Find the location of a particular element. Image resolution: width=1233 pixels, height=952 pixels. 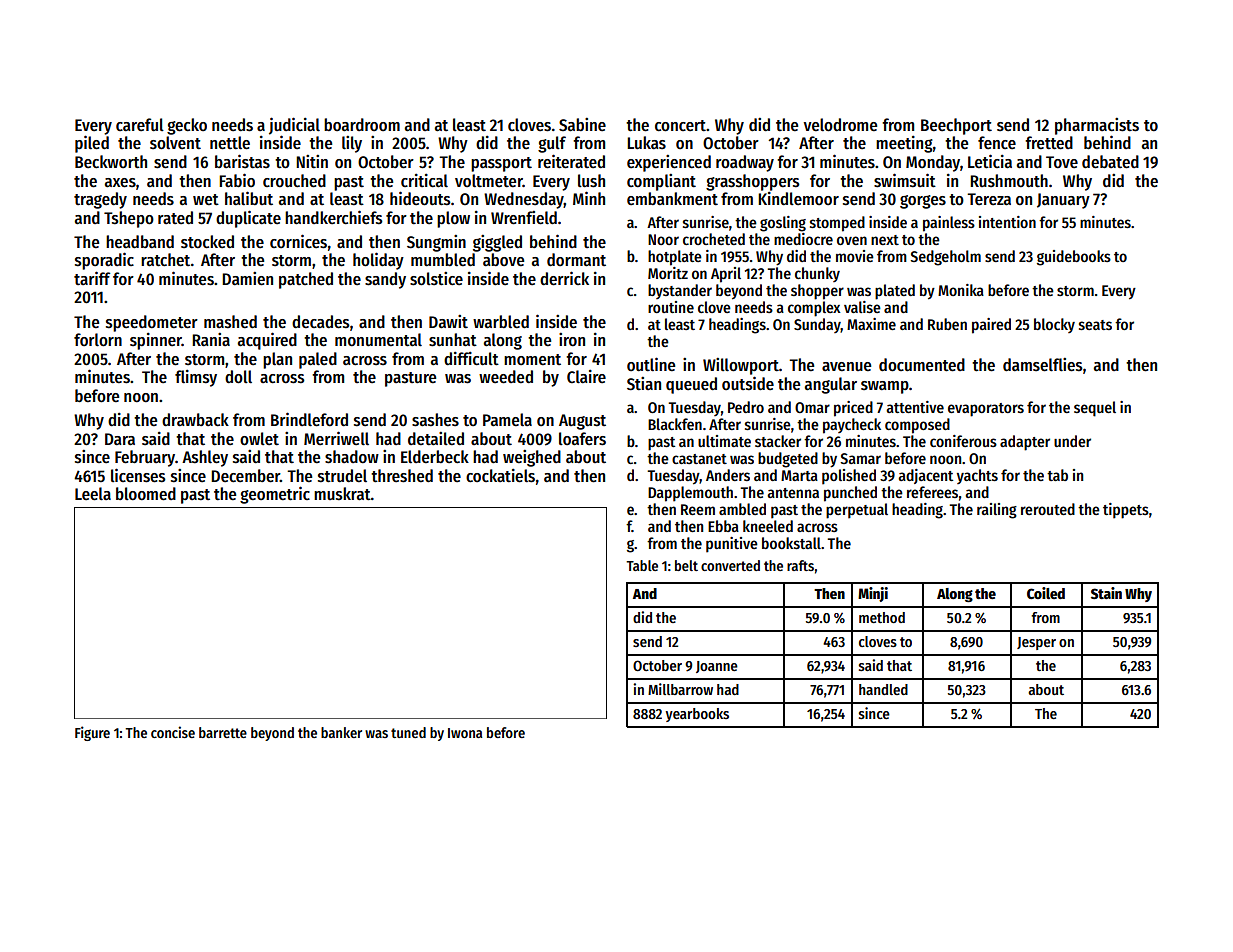

piled is located at coordinates (92, 144).
